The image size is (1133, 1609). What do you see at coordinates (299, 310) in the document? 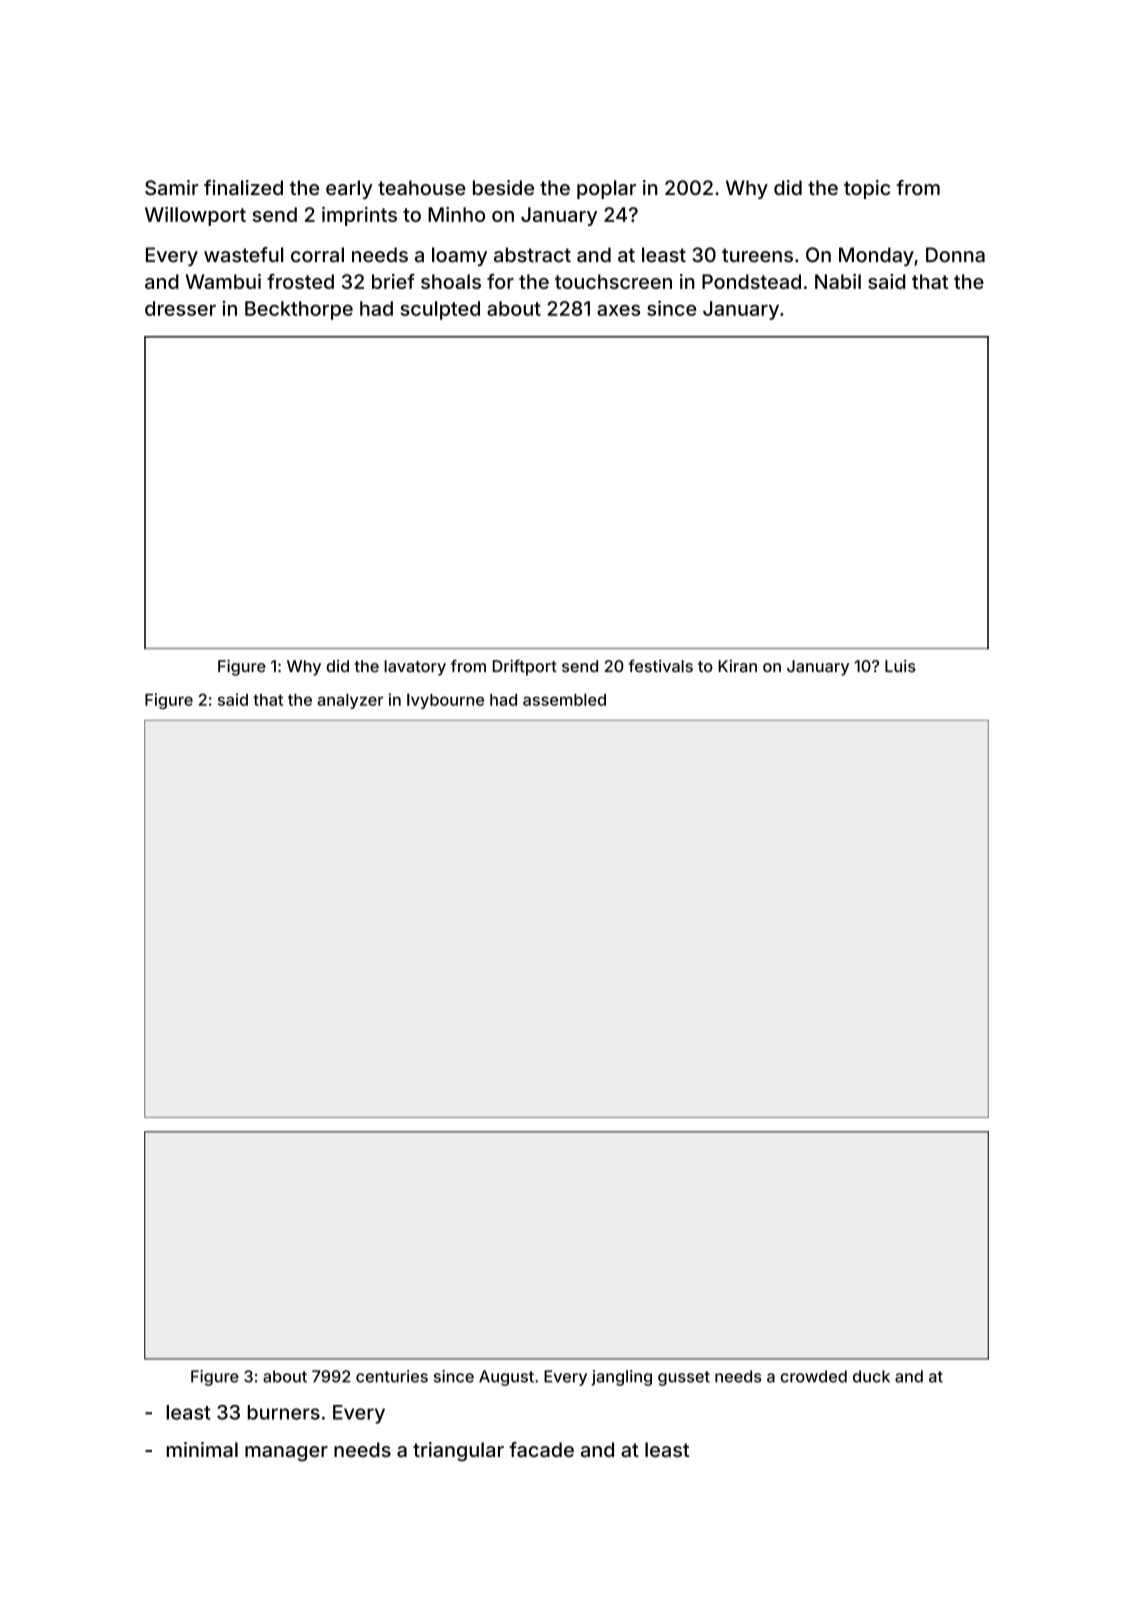
I see `Beckthorpe` at bounding box center [299, 310].
